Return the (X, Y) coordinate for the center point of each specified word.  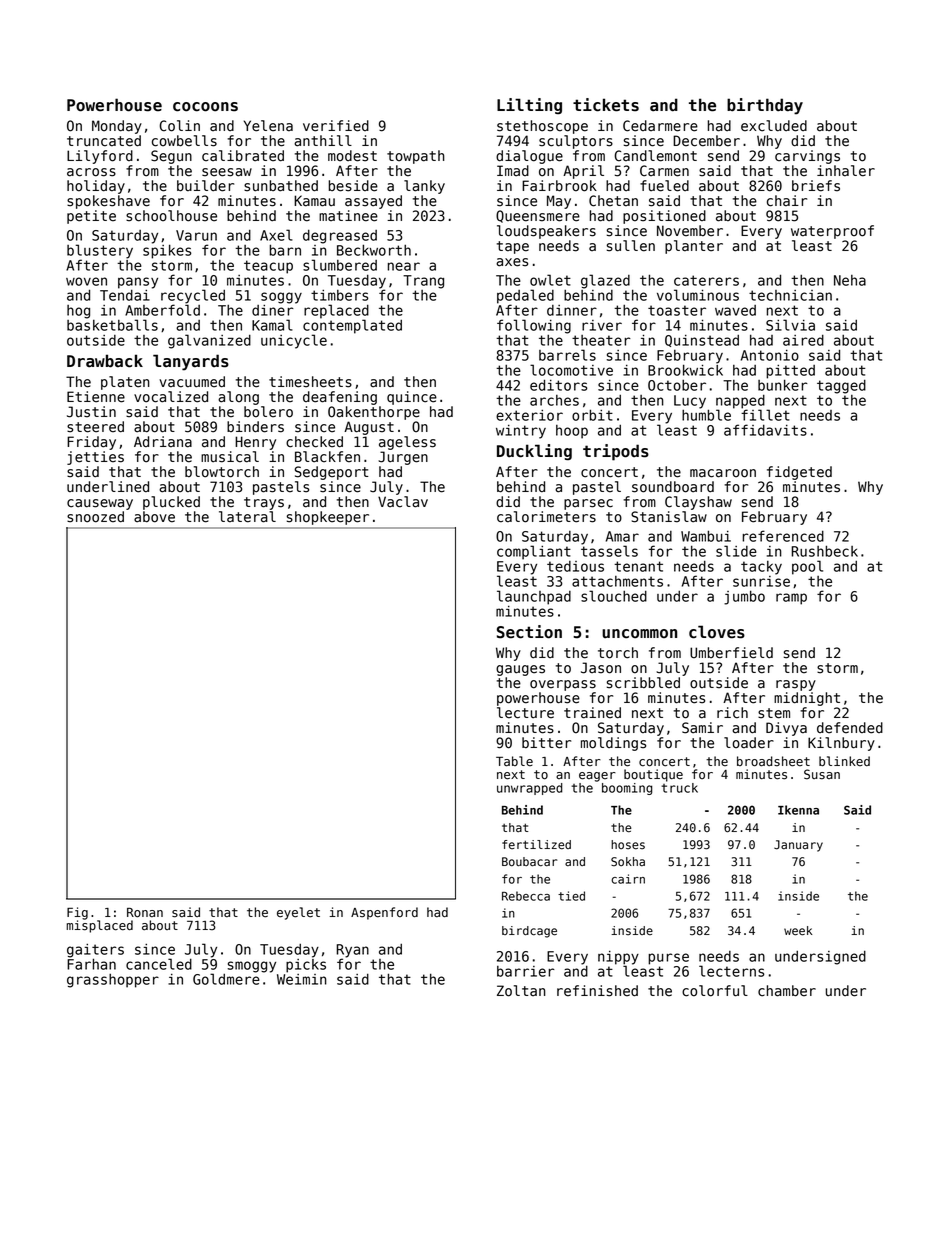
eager (597, 777)
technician (790, 295)
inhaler (846, 171)
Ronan (145, 913)
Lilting (529, 106)
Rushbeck (824, 551)
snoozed (95, 517)
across (91, 172)
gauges (520, 670)
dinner (572, 310)
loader (749, 743)
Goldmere (226, 979)
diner (273, 310)
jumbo (744, 597)
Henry (255, 443)
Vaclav (403, 502)
